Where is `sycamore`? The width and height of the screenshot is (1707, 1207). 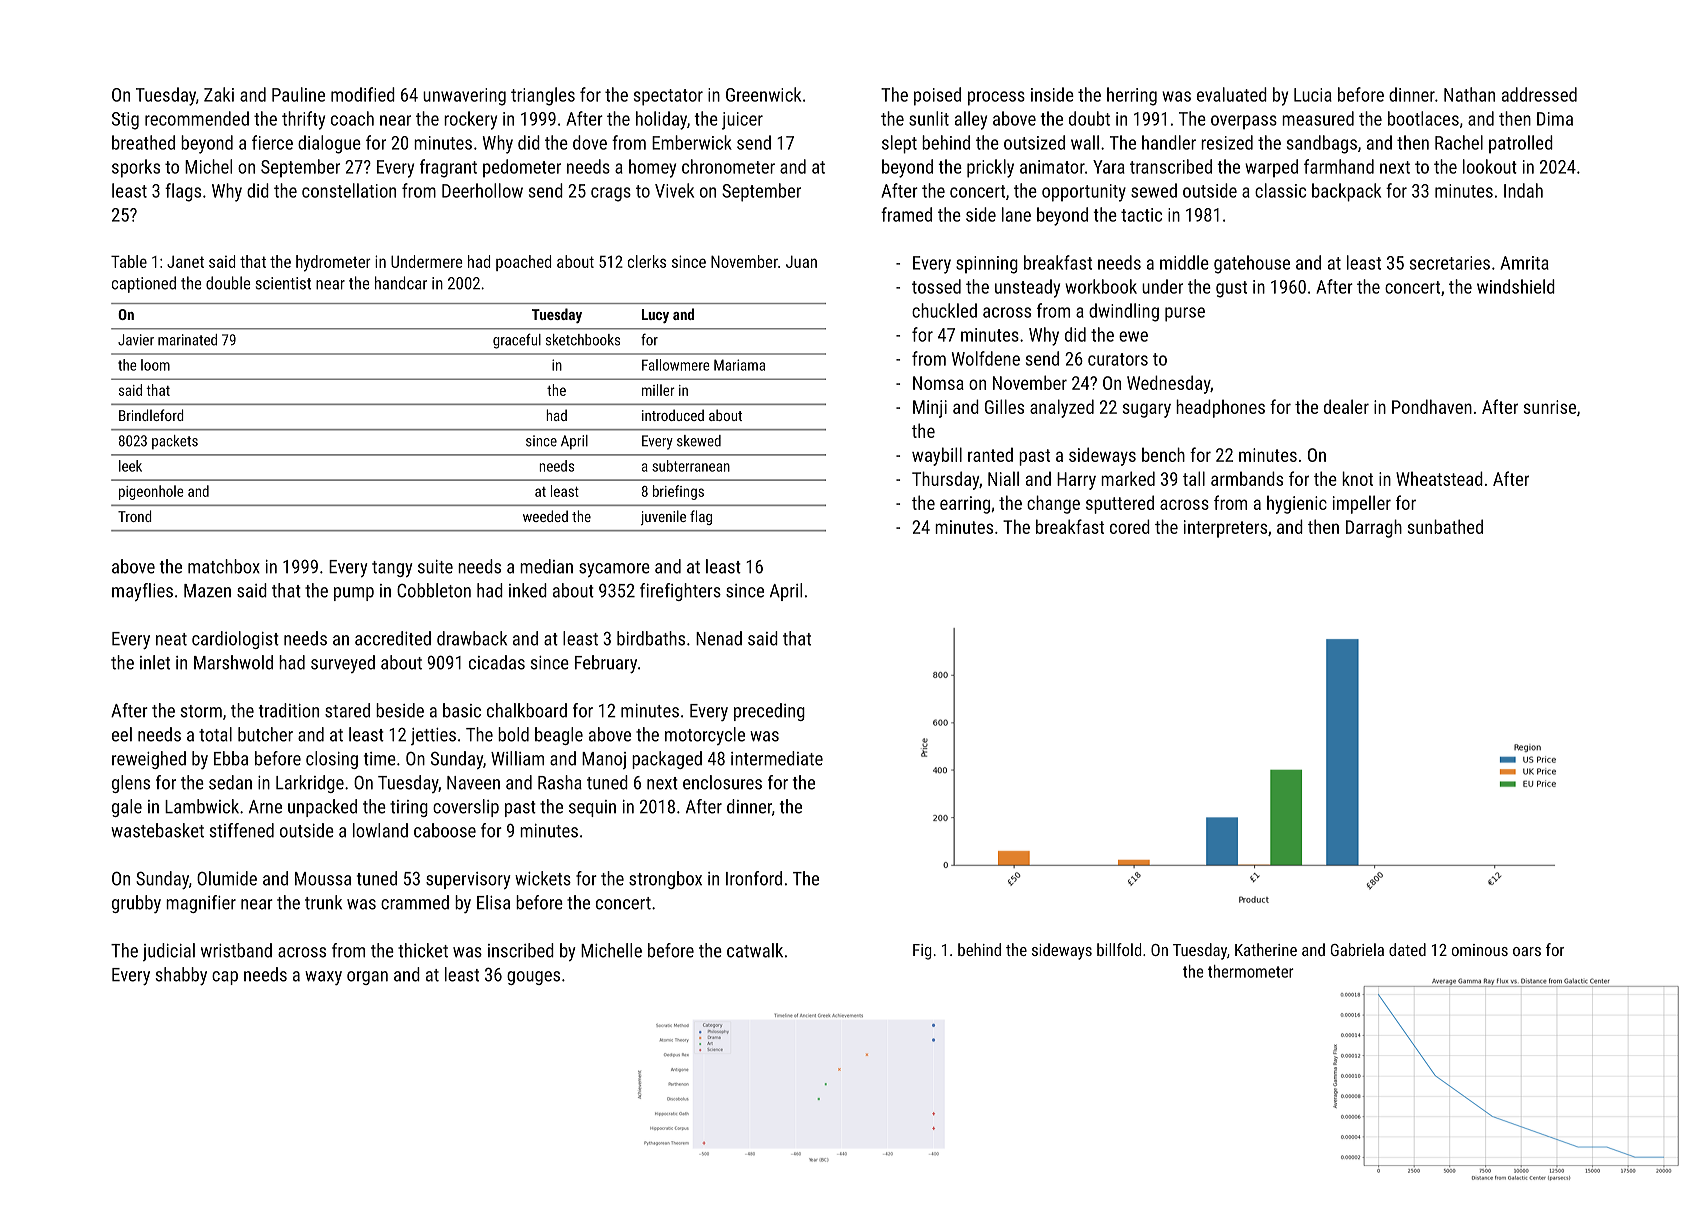 sycamore is located at coordinates (614, 570).
